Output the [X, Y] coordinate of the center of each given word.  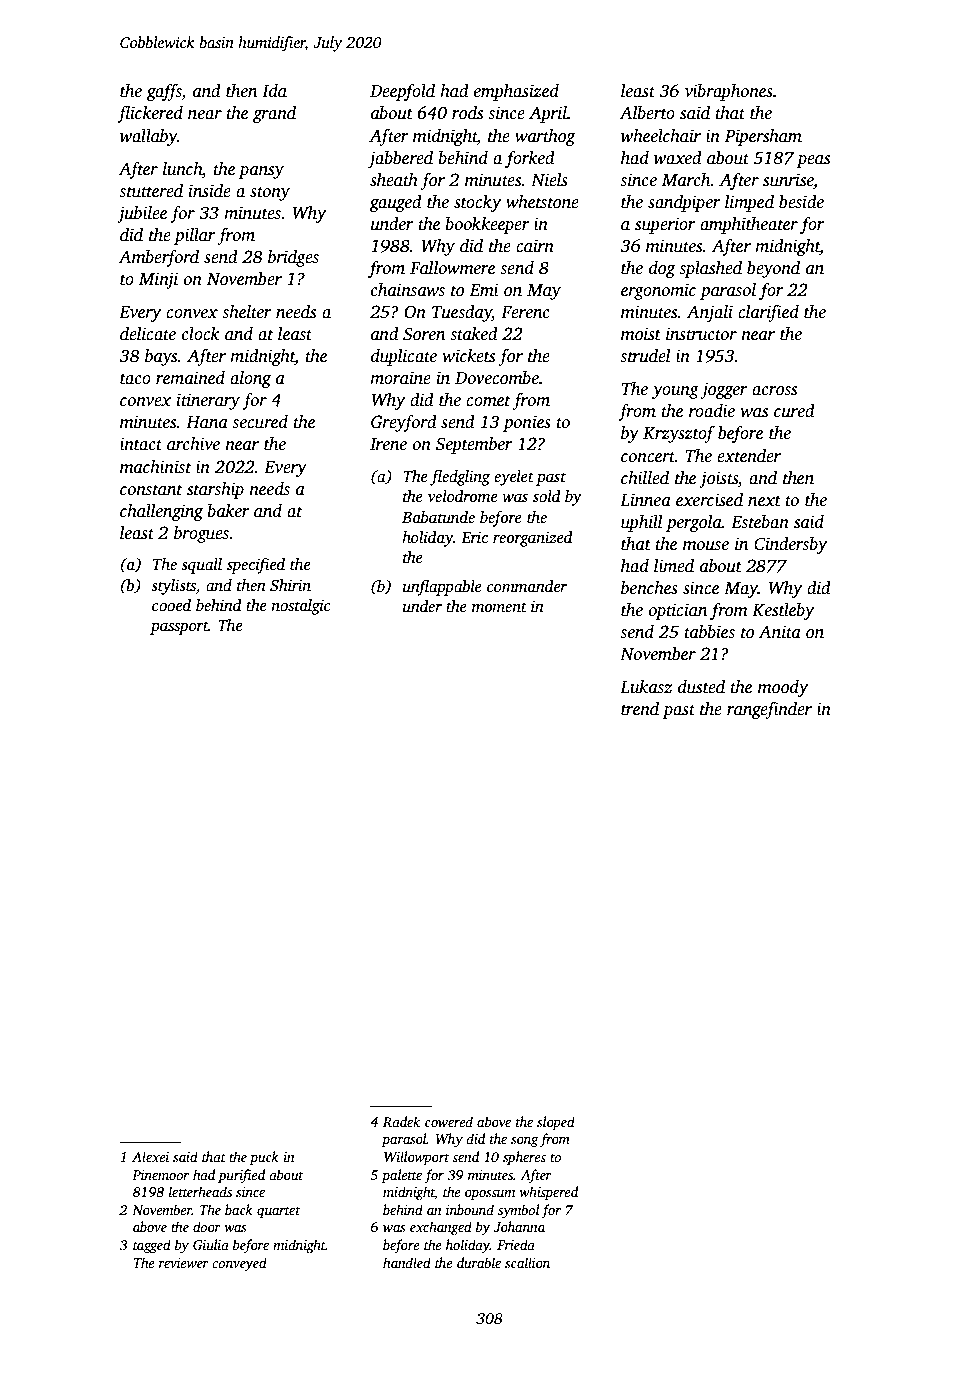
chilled [645, 478]
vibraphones [729, 92]
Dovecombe [497, 378]
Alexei [150, 1156]
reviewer [184, 1263]
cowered [449, 1121]
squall [201, 566]
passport [179, 628]
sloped [556, 1123]
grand [274, 114]
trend [640, 709]
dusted [701, 687]
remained [190, 378]
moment [499, 607]
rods [467, 113]
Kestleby [783, 611]
